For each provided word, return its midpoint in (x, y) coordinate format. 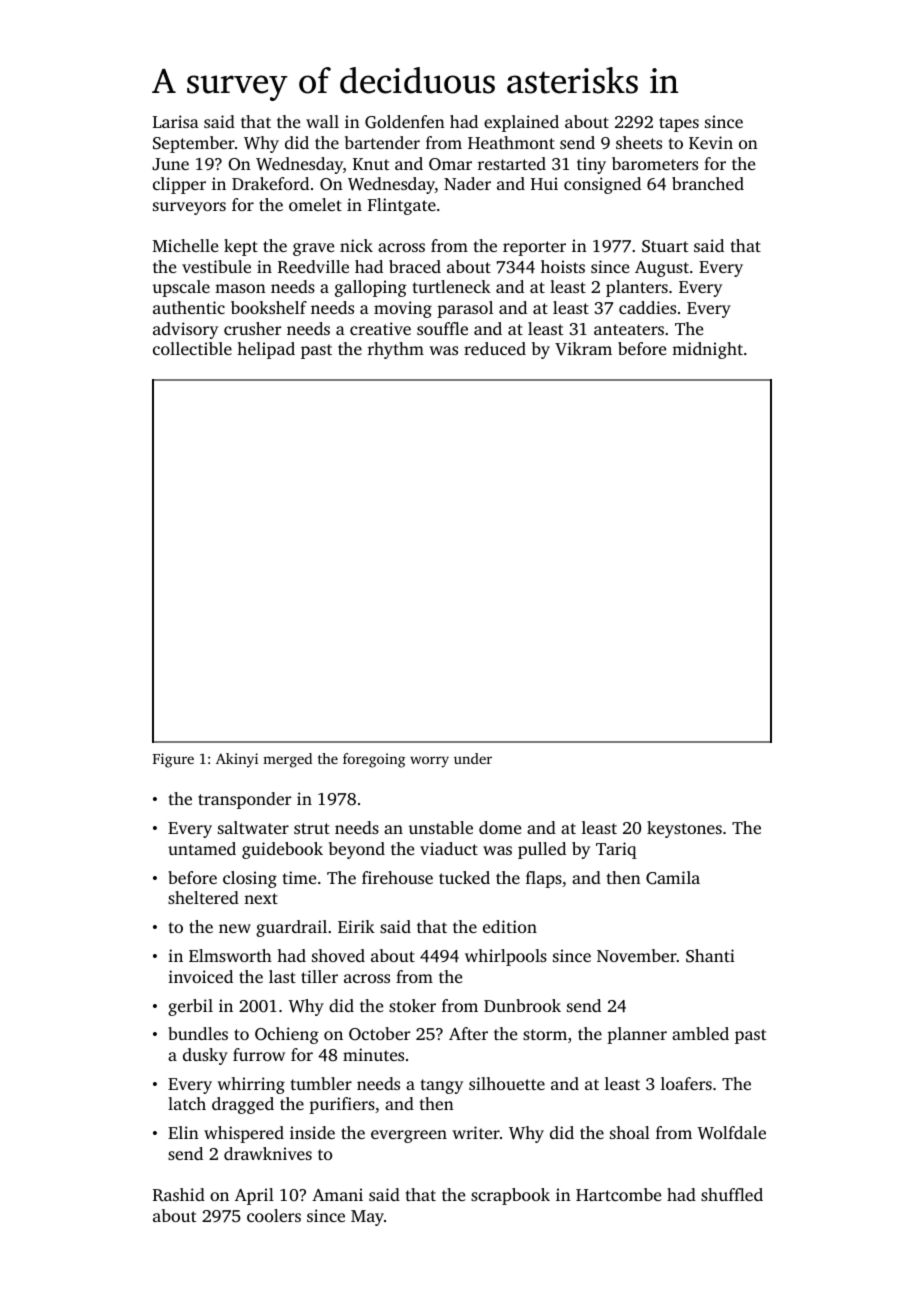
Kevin (711, 142)
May (367, 1218)
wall (322, 121)
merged (287, 760)
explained (521, 123)
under (473, 758)
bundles (198, 1033)
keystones (684, 829)
